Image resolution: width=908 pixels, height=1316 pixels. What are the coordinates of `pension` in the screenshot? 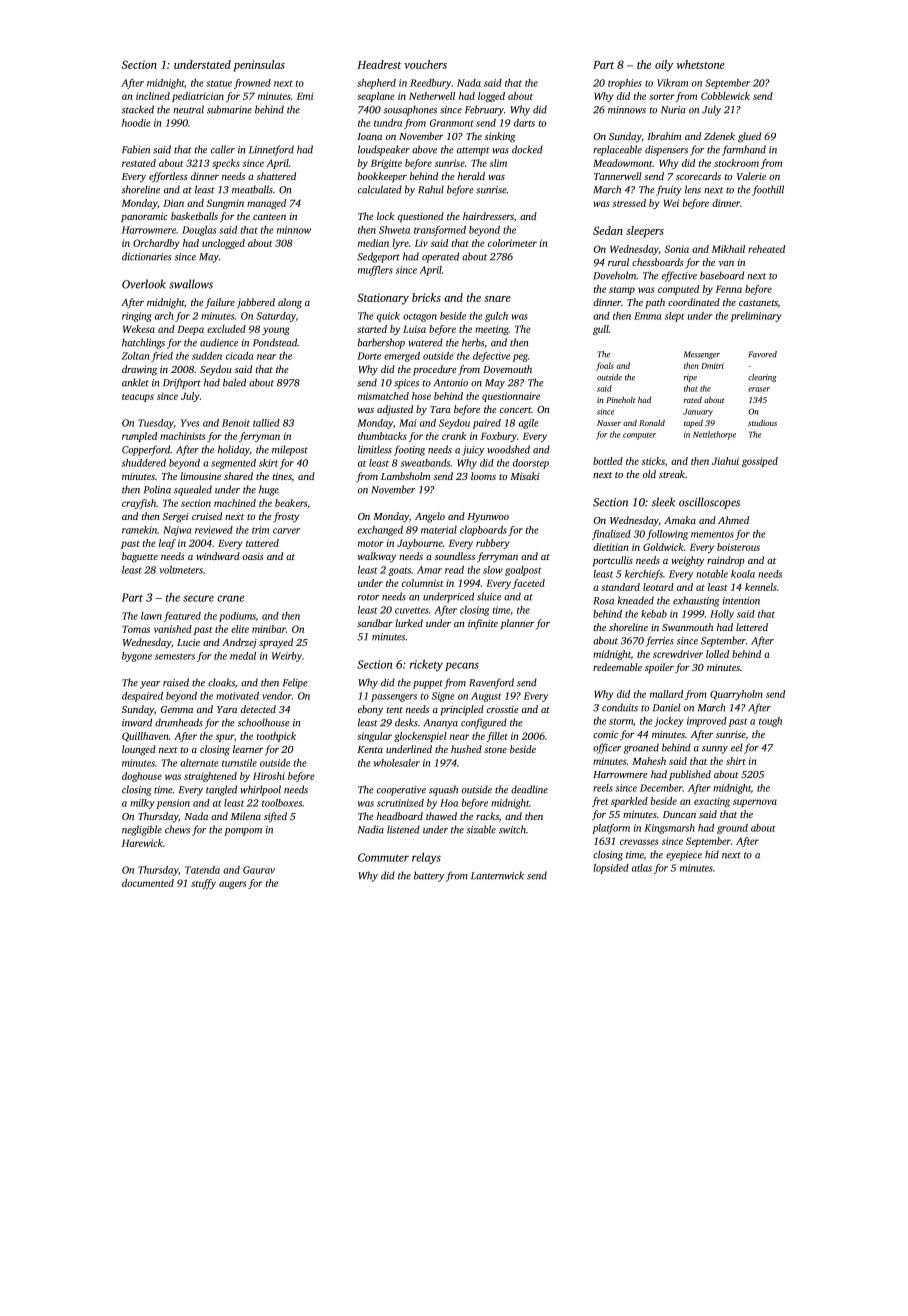 It's located at (173, 804).
